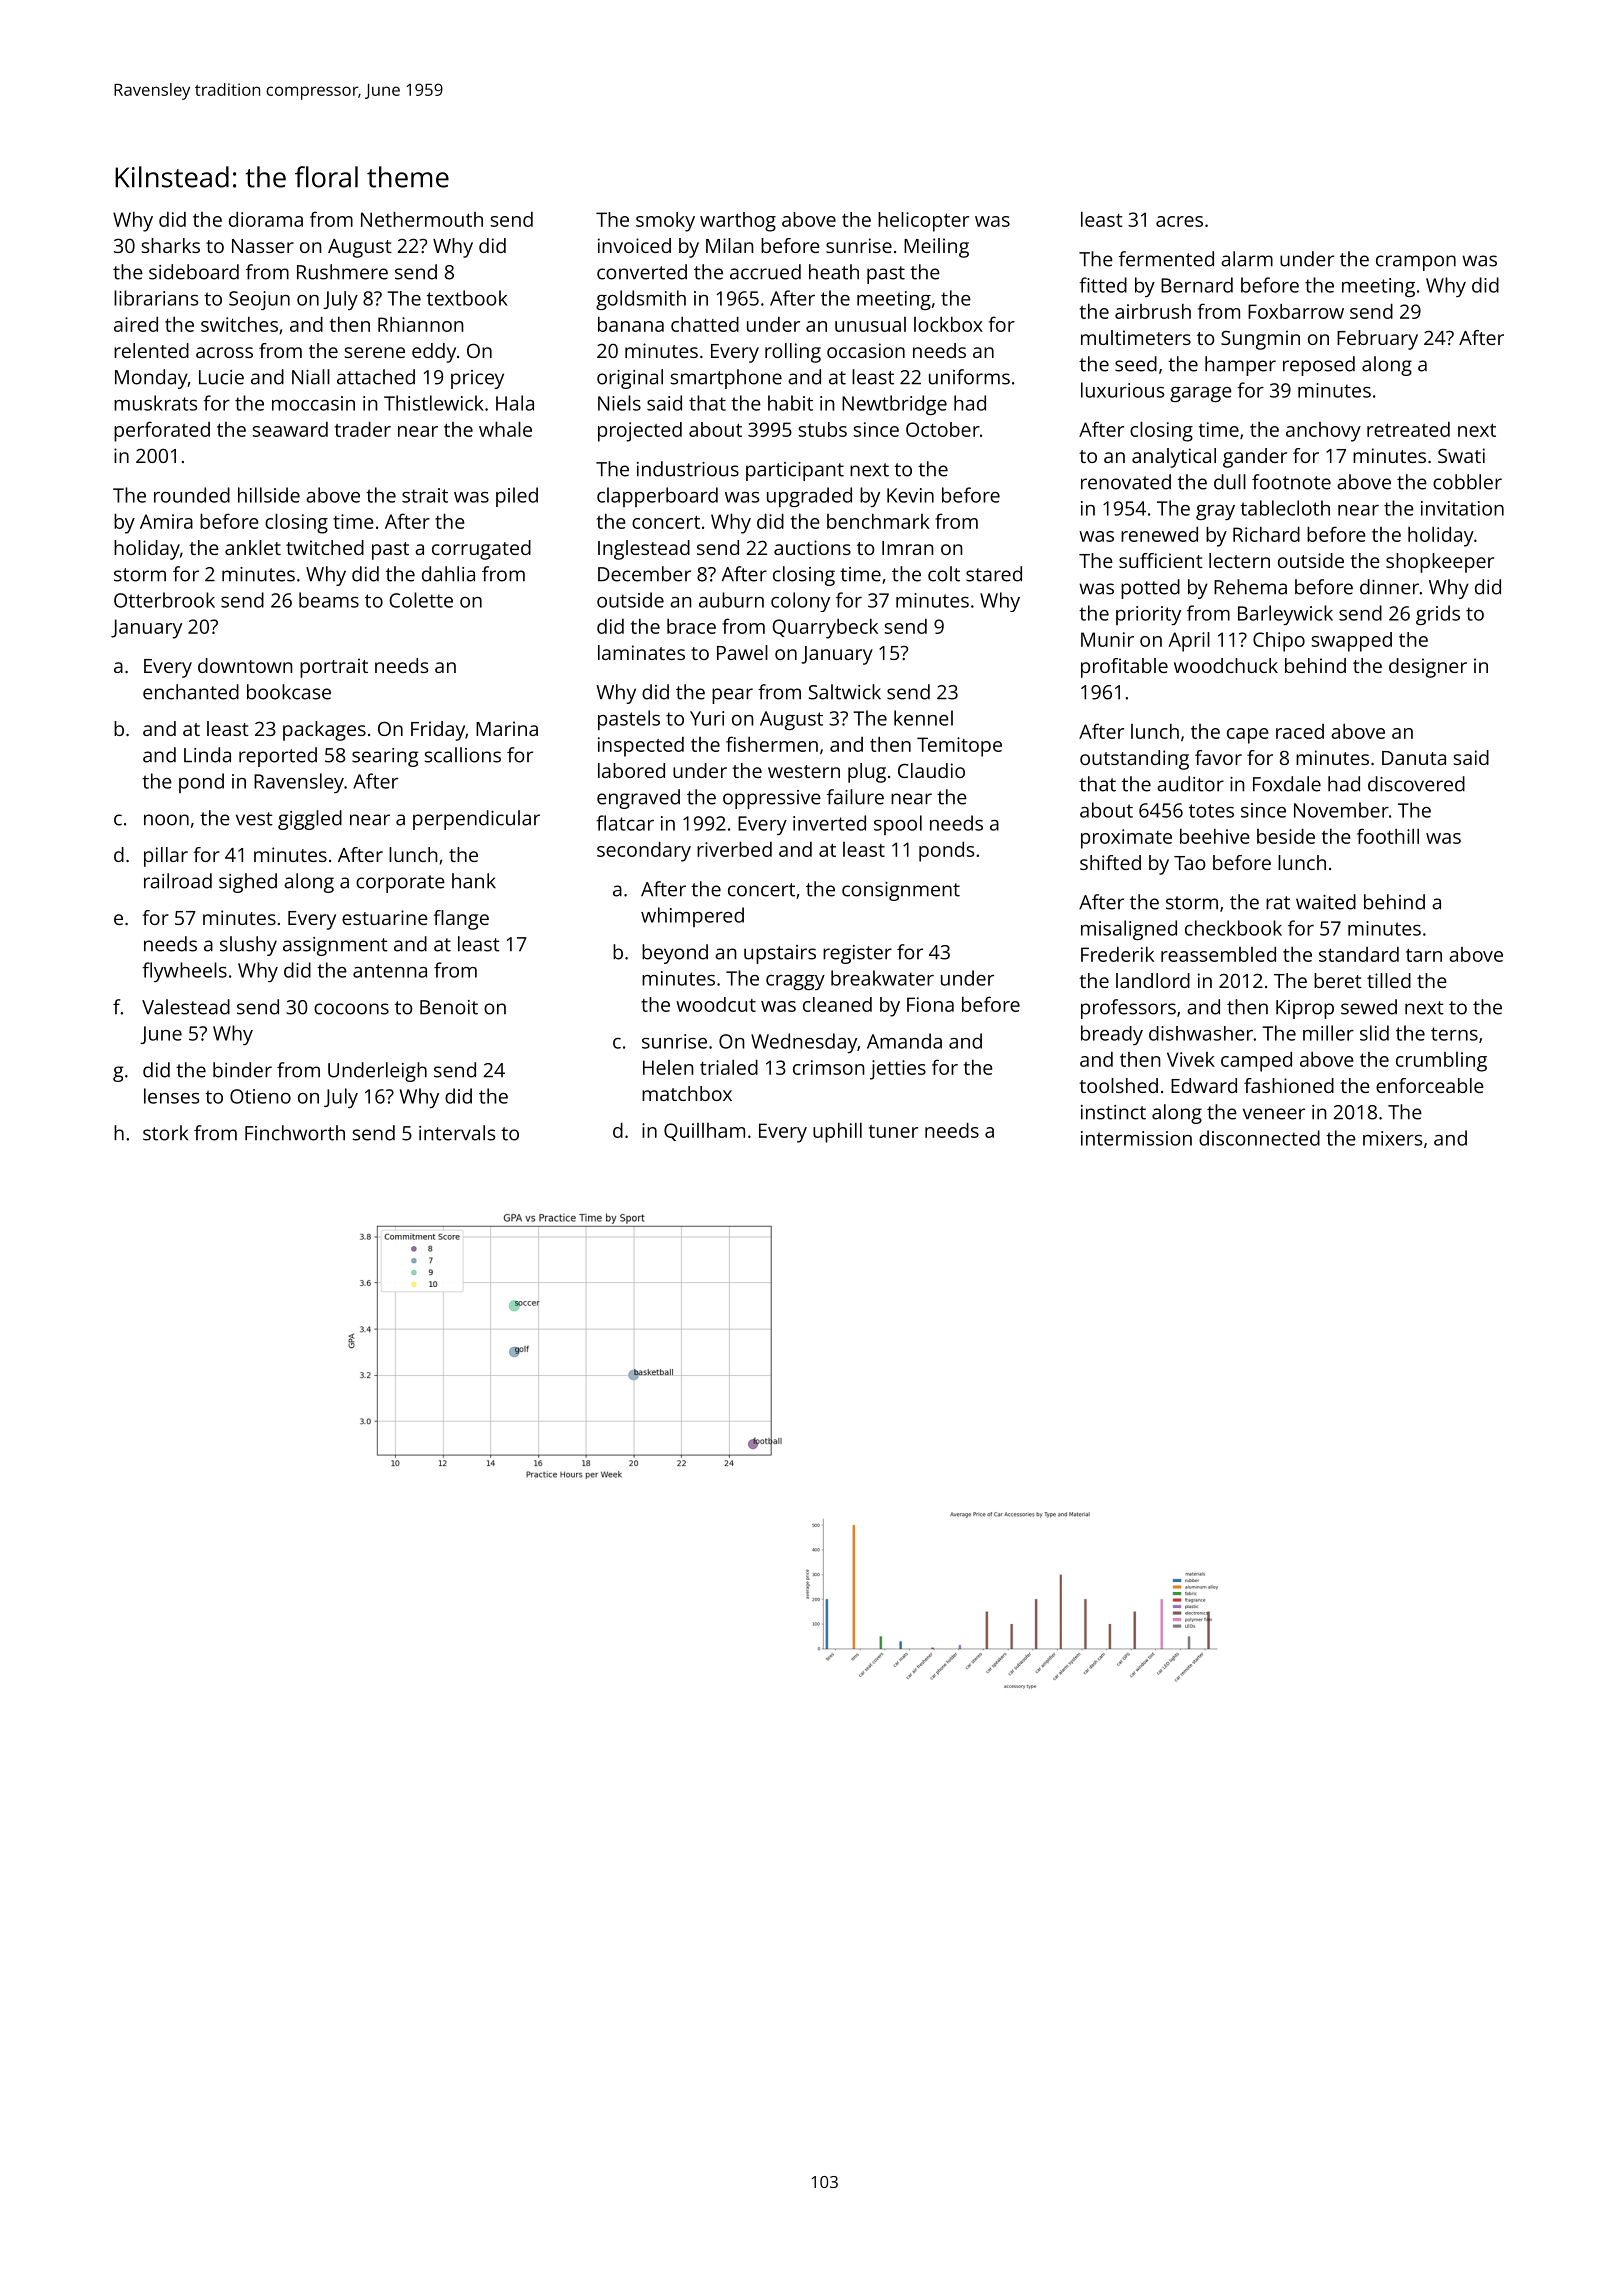 This page has width=1620, height=2292. I want to click on Inglestead, so click(644, 550).
